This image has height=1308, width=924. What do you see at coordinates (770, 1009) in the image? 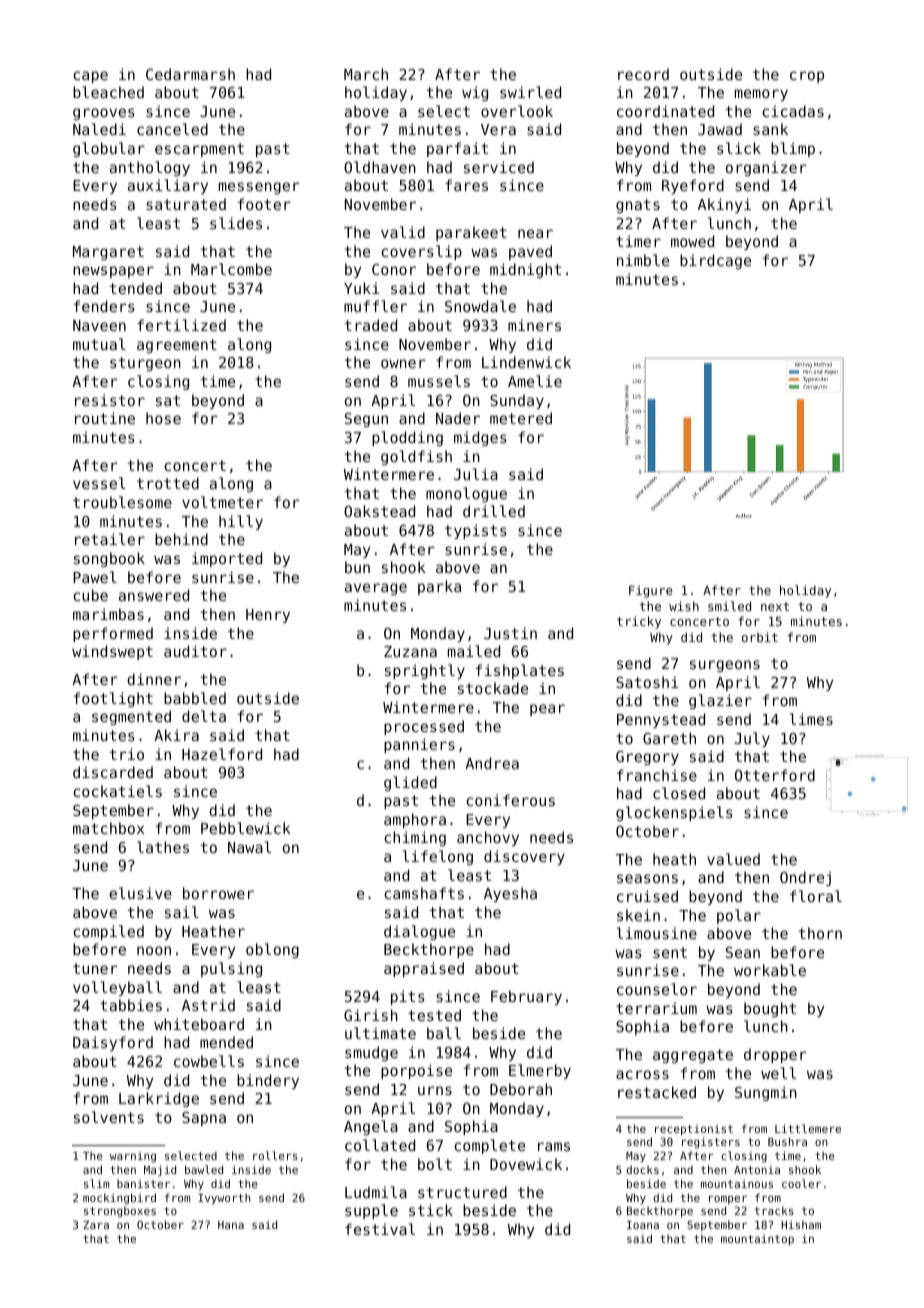
I see `bought` at bounding box center [770, 1009].
